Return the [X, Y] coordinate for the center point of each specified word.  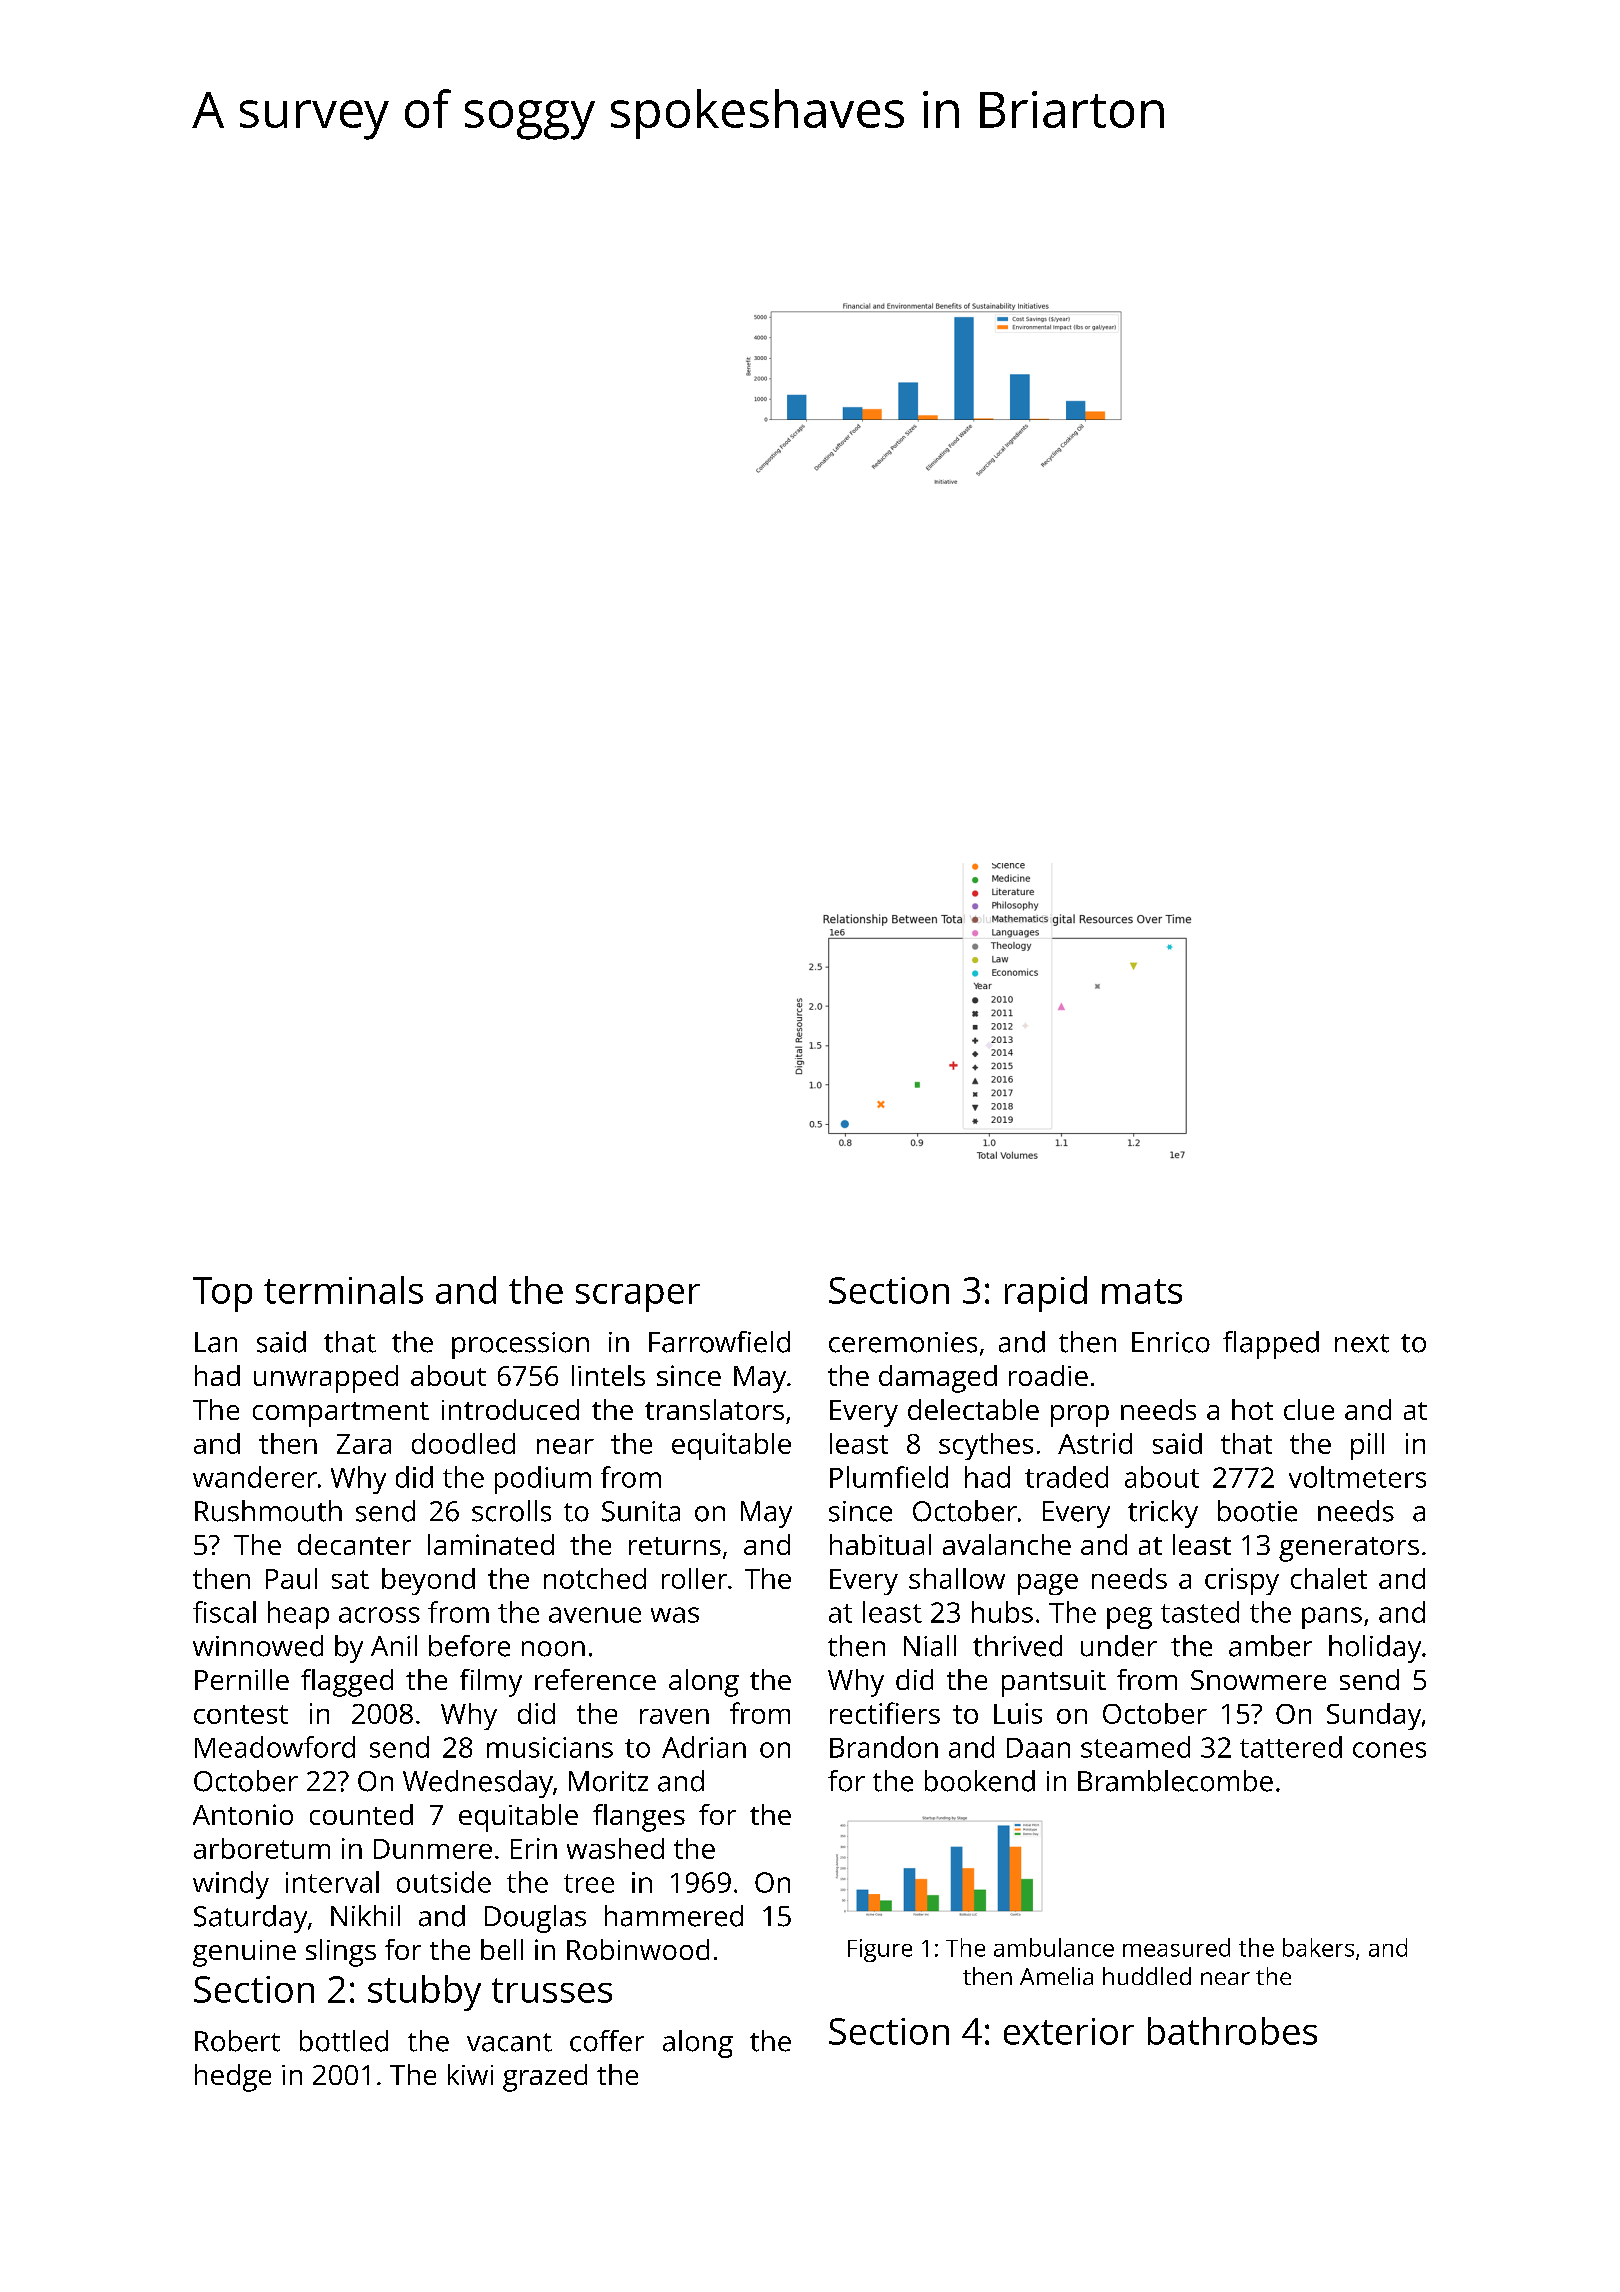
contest [241, 1714]
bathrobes [1232, 2031]
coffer [607, 2041]
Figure [880, 1950]
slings [341, 1953]
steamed [1135, 1747]
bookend [980, 1781]
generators [1349, 1549]
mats [1142, 1291]
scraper [638, 1298]
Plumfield [889, 1477]
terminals [343, 1290]
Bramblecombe [1175, 1781]
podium [543, 1480]
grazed [545, 2078]
